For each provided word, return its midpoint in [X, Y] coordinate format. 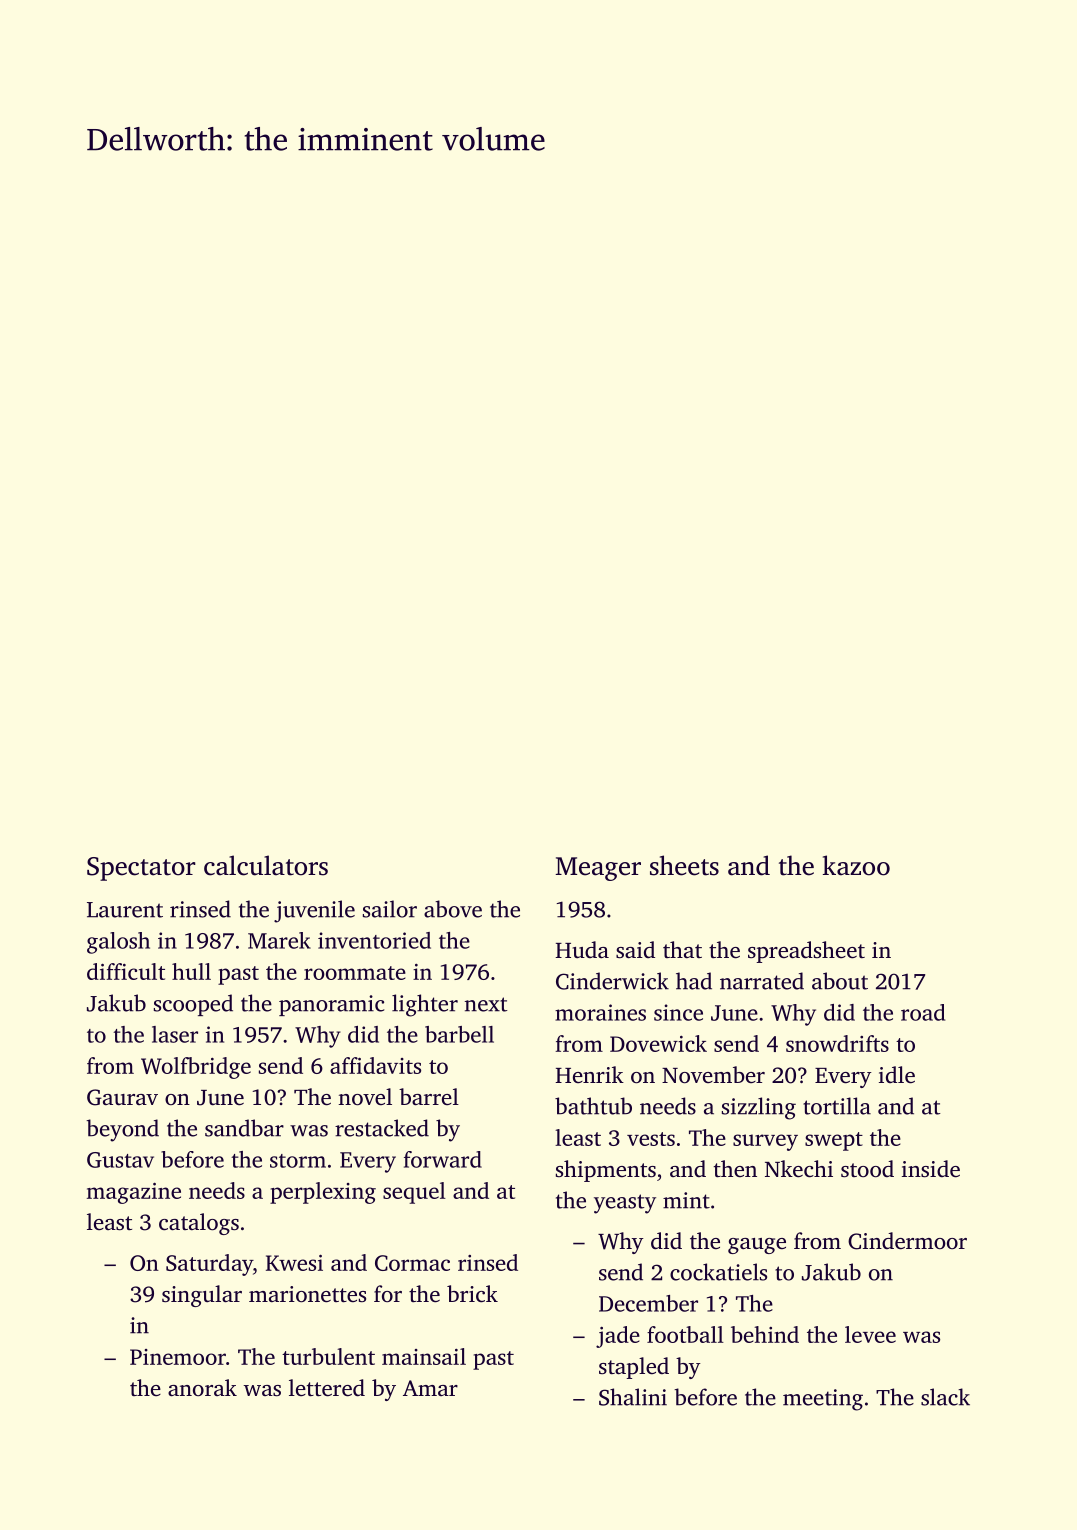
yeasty [625, 1204]
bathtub [593, 1106]
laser [175, 1034]
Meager [598, 869]
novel [365, 1097]
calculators [266, 865]
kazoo [856, 865]
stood [867, 1168]
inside [931, 1169]
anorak [202, 1387]
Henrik [589, 1074]
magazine [134, 1193]
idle [897, 1075]
